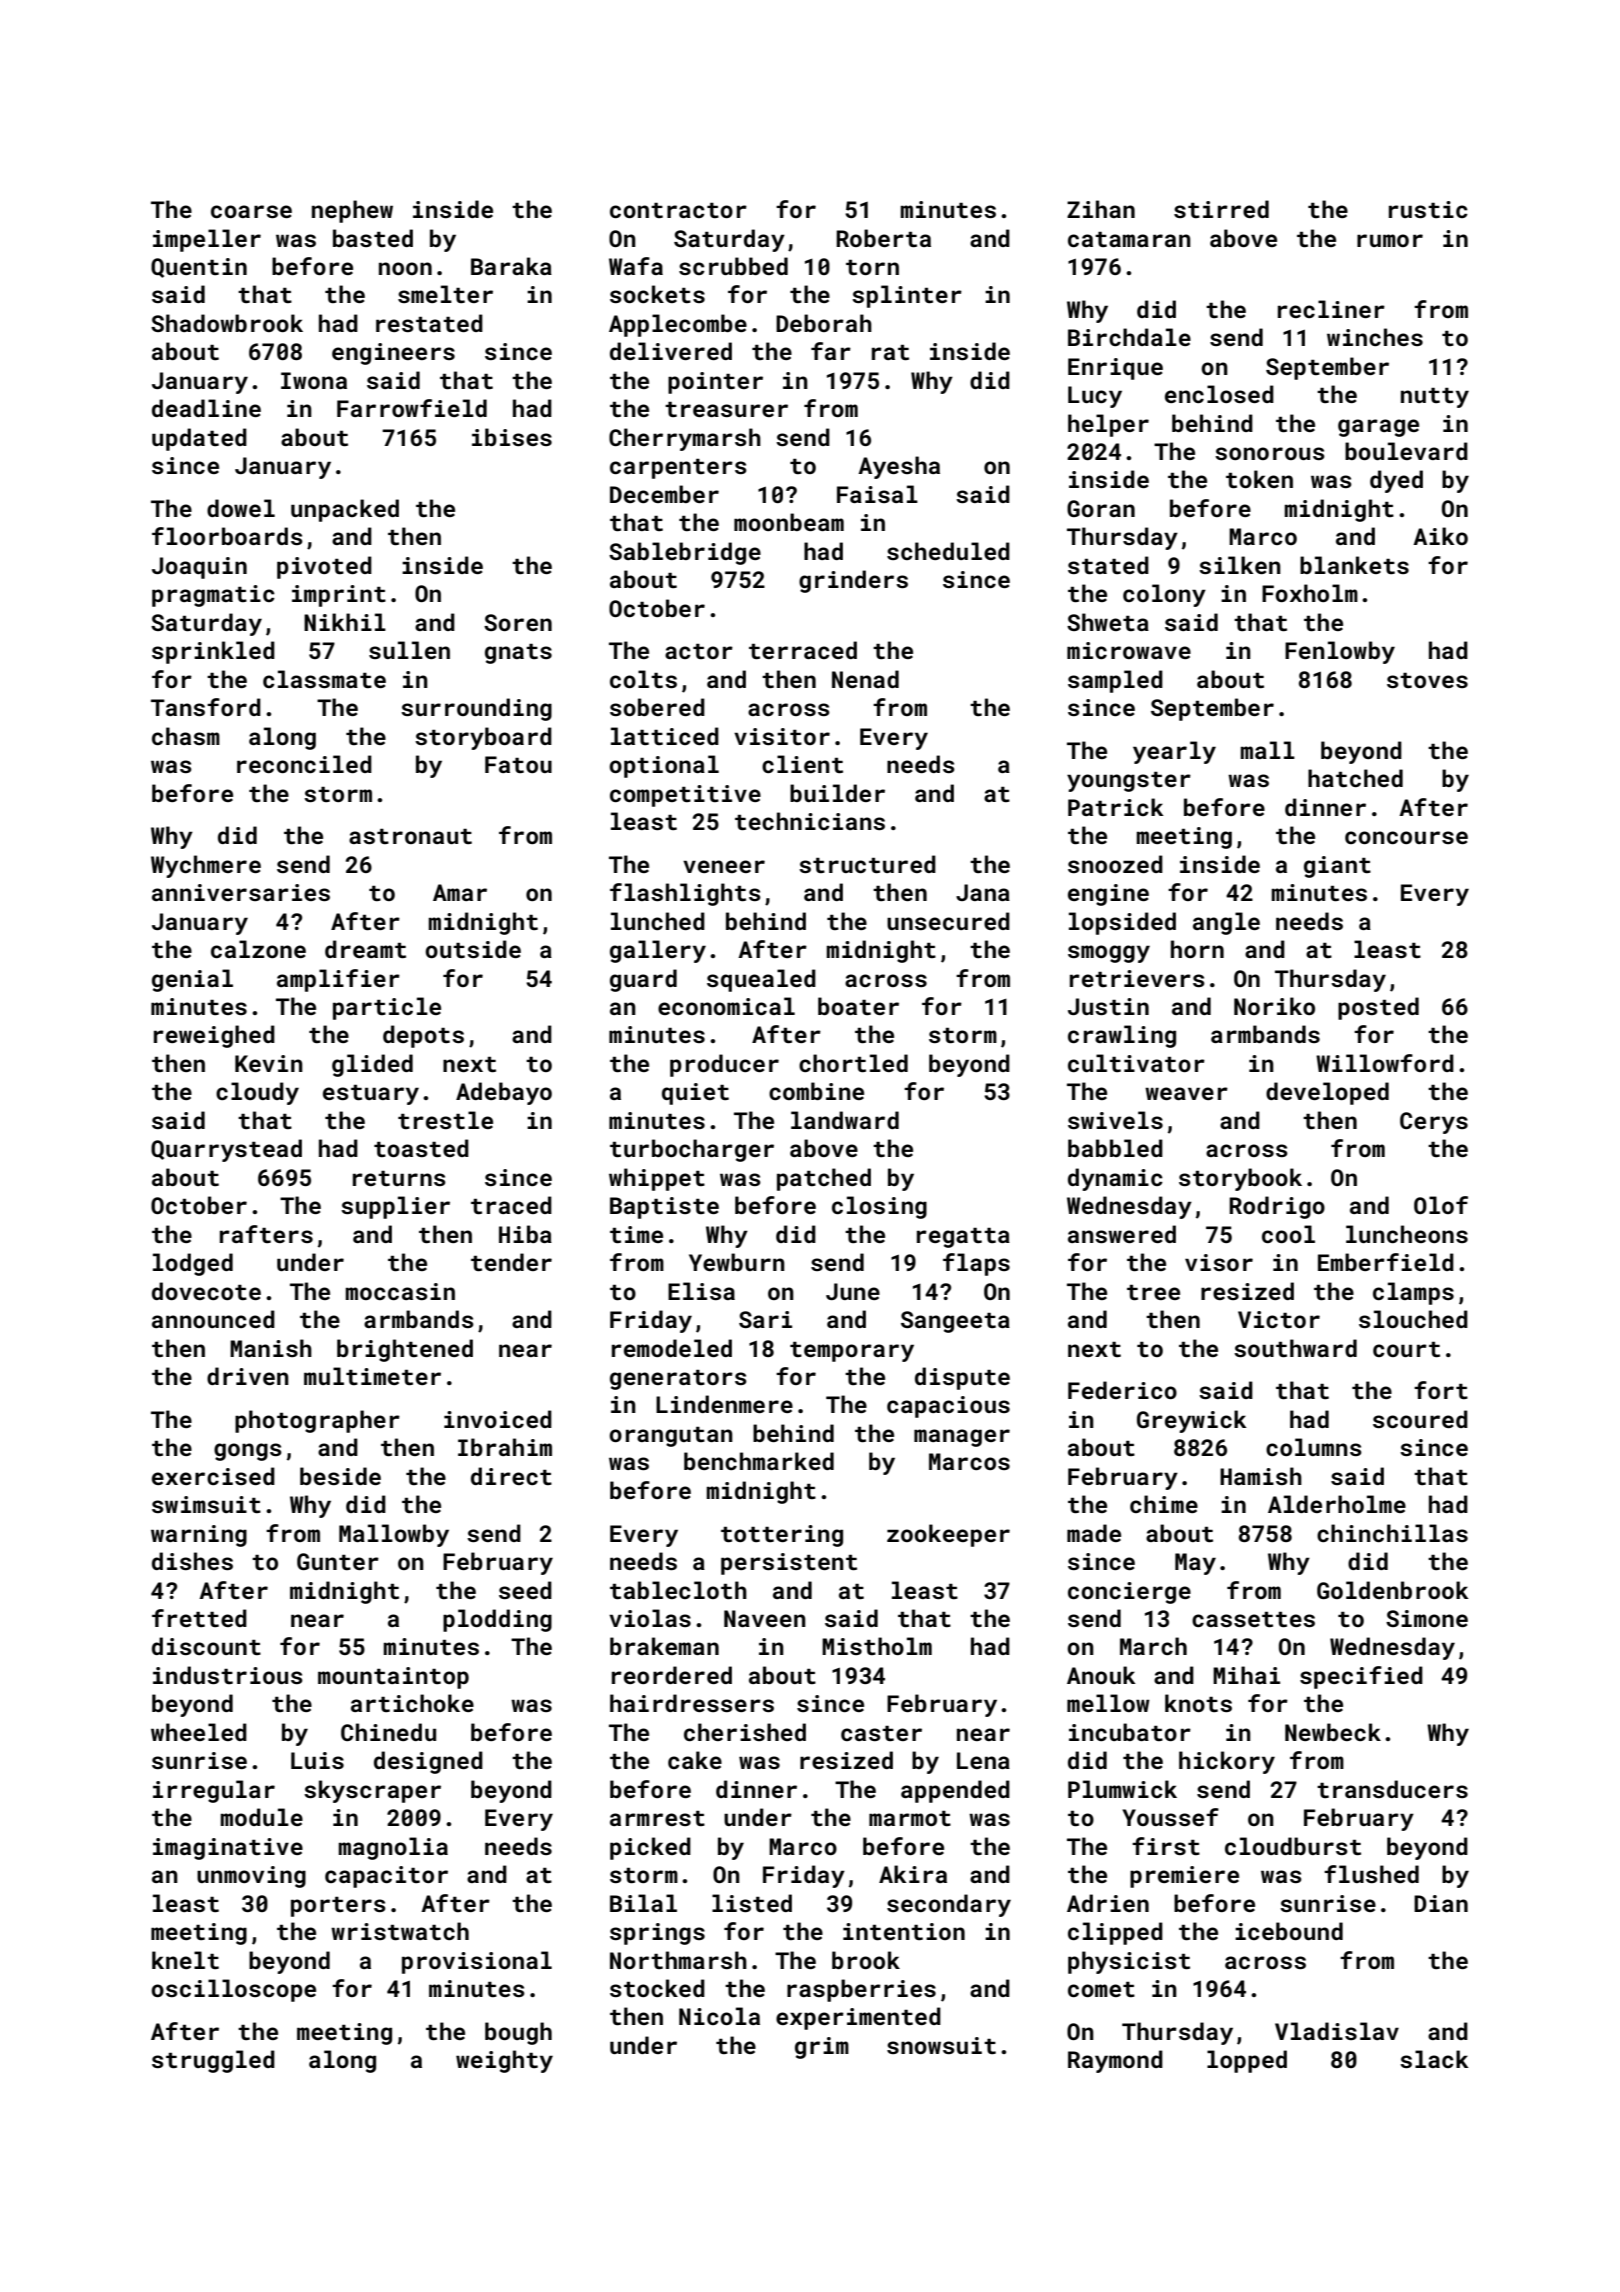  Describe the element at coordinates (338, 980) in the image. I see `amplifier` at that location.
